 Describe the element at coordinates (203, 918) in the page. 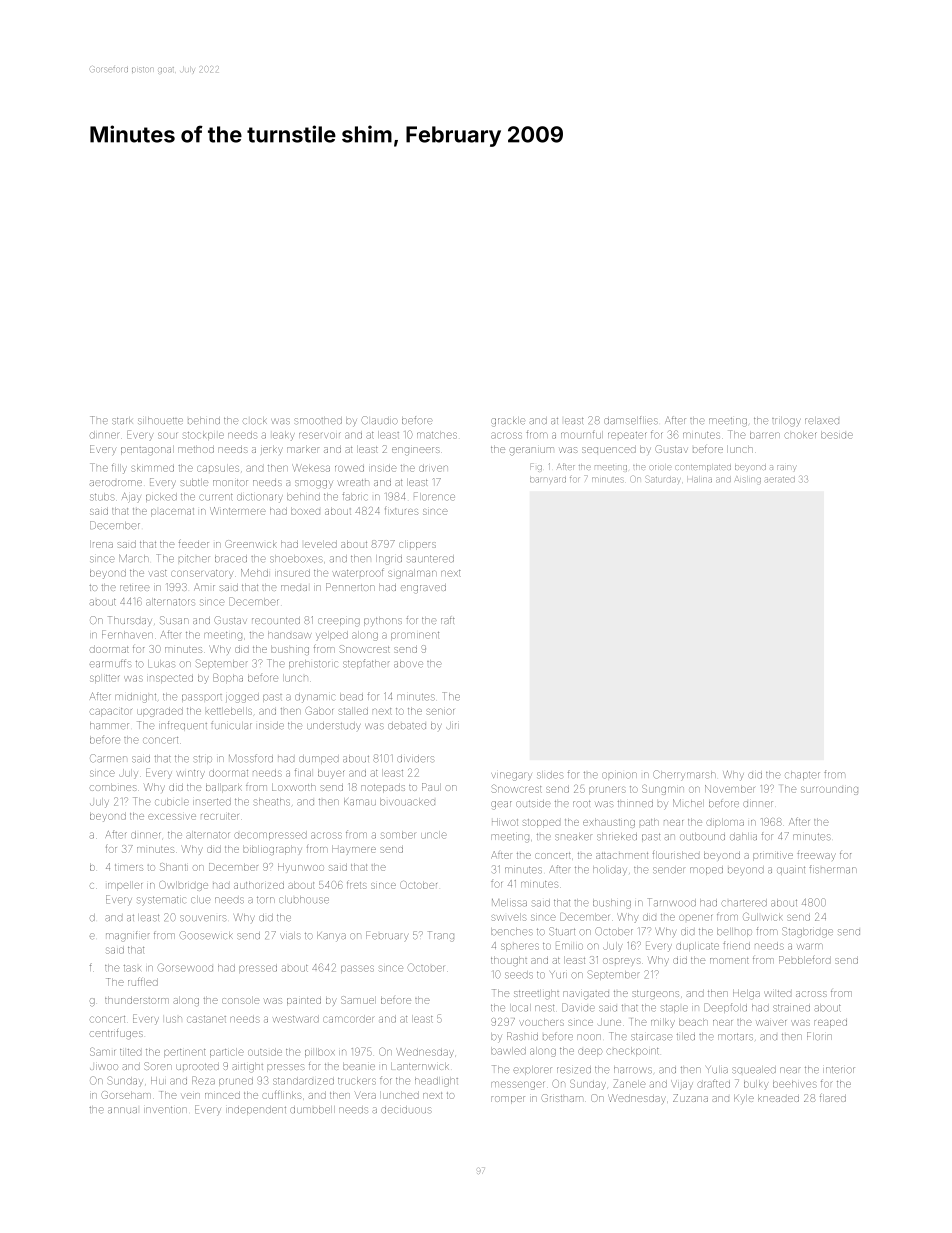

I see `souvenirs` at that location.
